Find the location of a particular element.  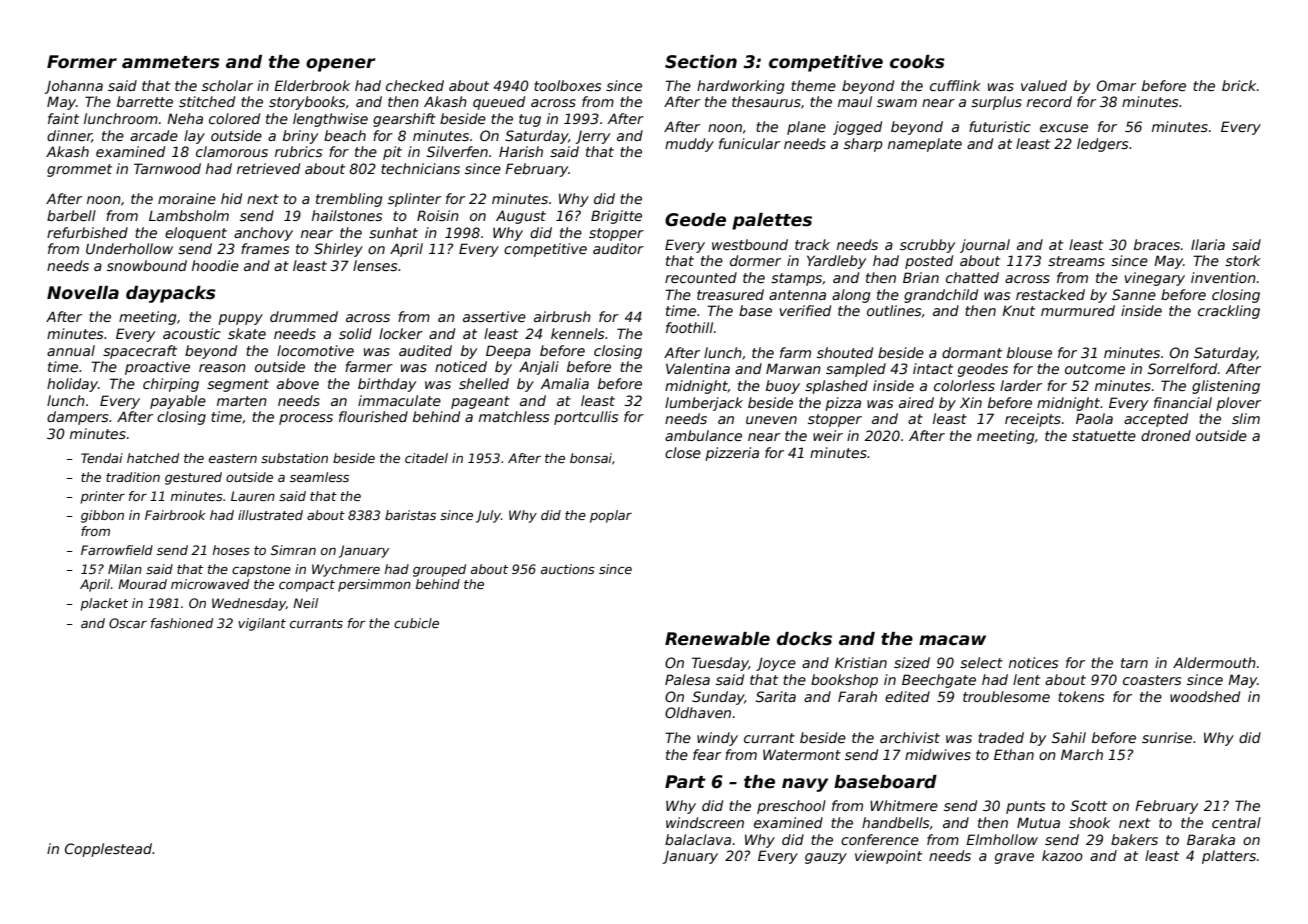

hatched is located at coordinates (153, 458).
